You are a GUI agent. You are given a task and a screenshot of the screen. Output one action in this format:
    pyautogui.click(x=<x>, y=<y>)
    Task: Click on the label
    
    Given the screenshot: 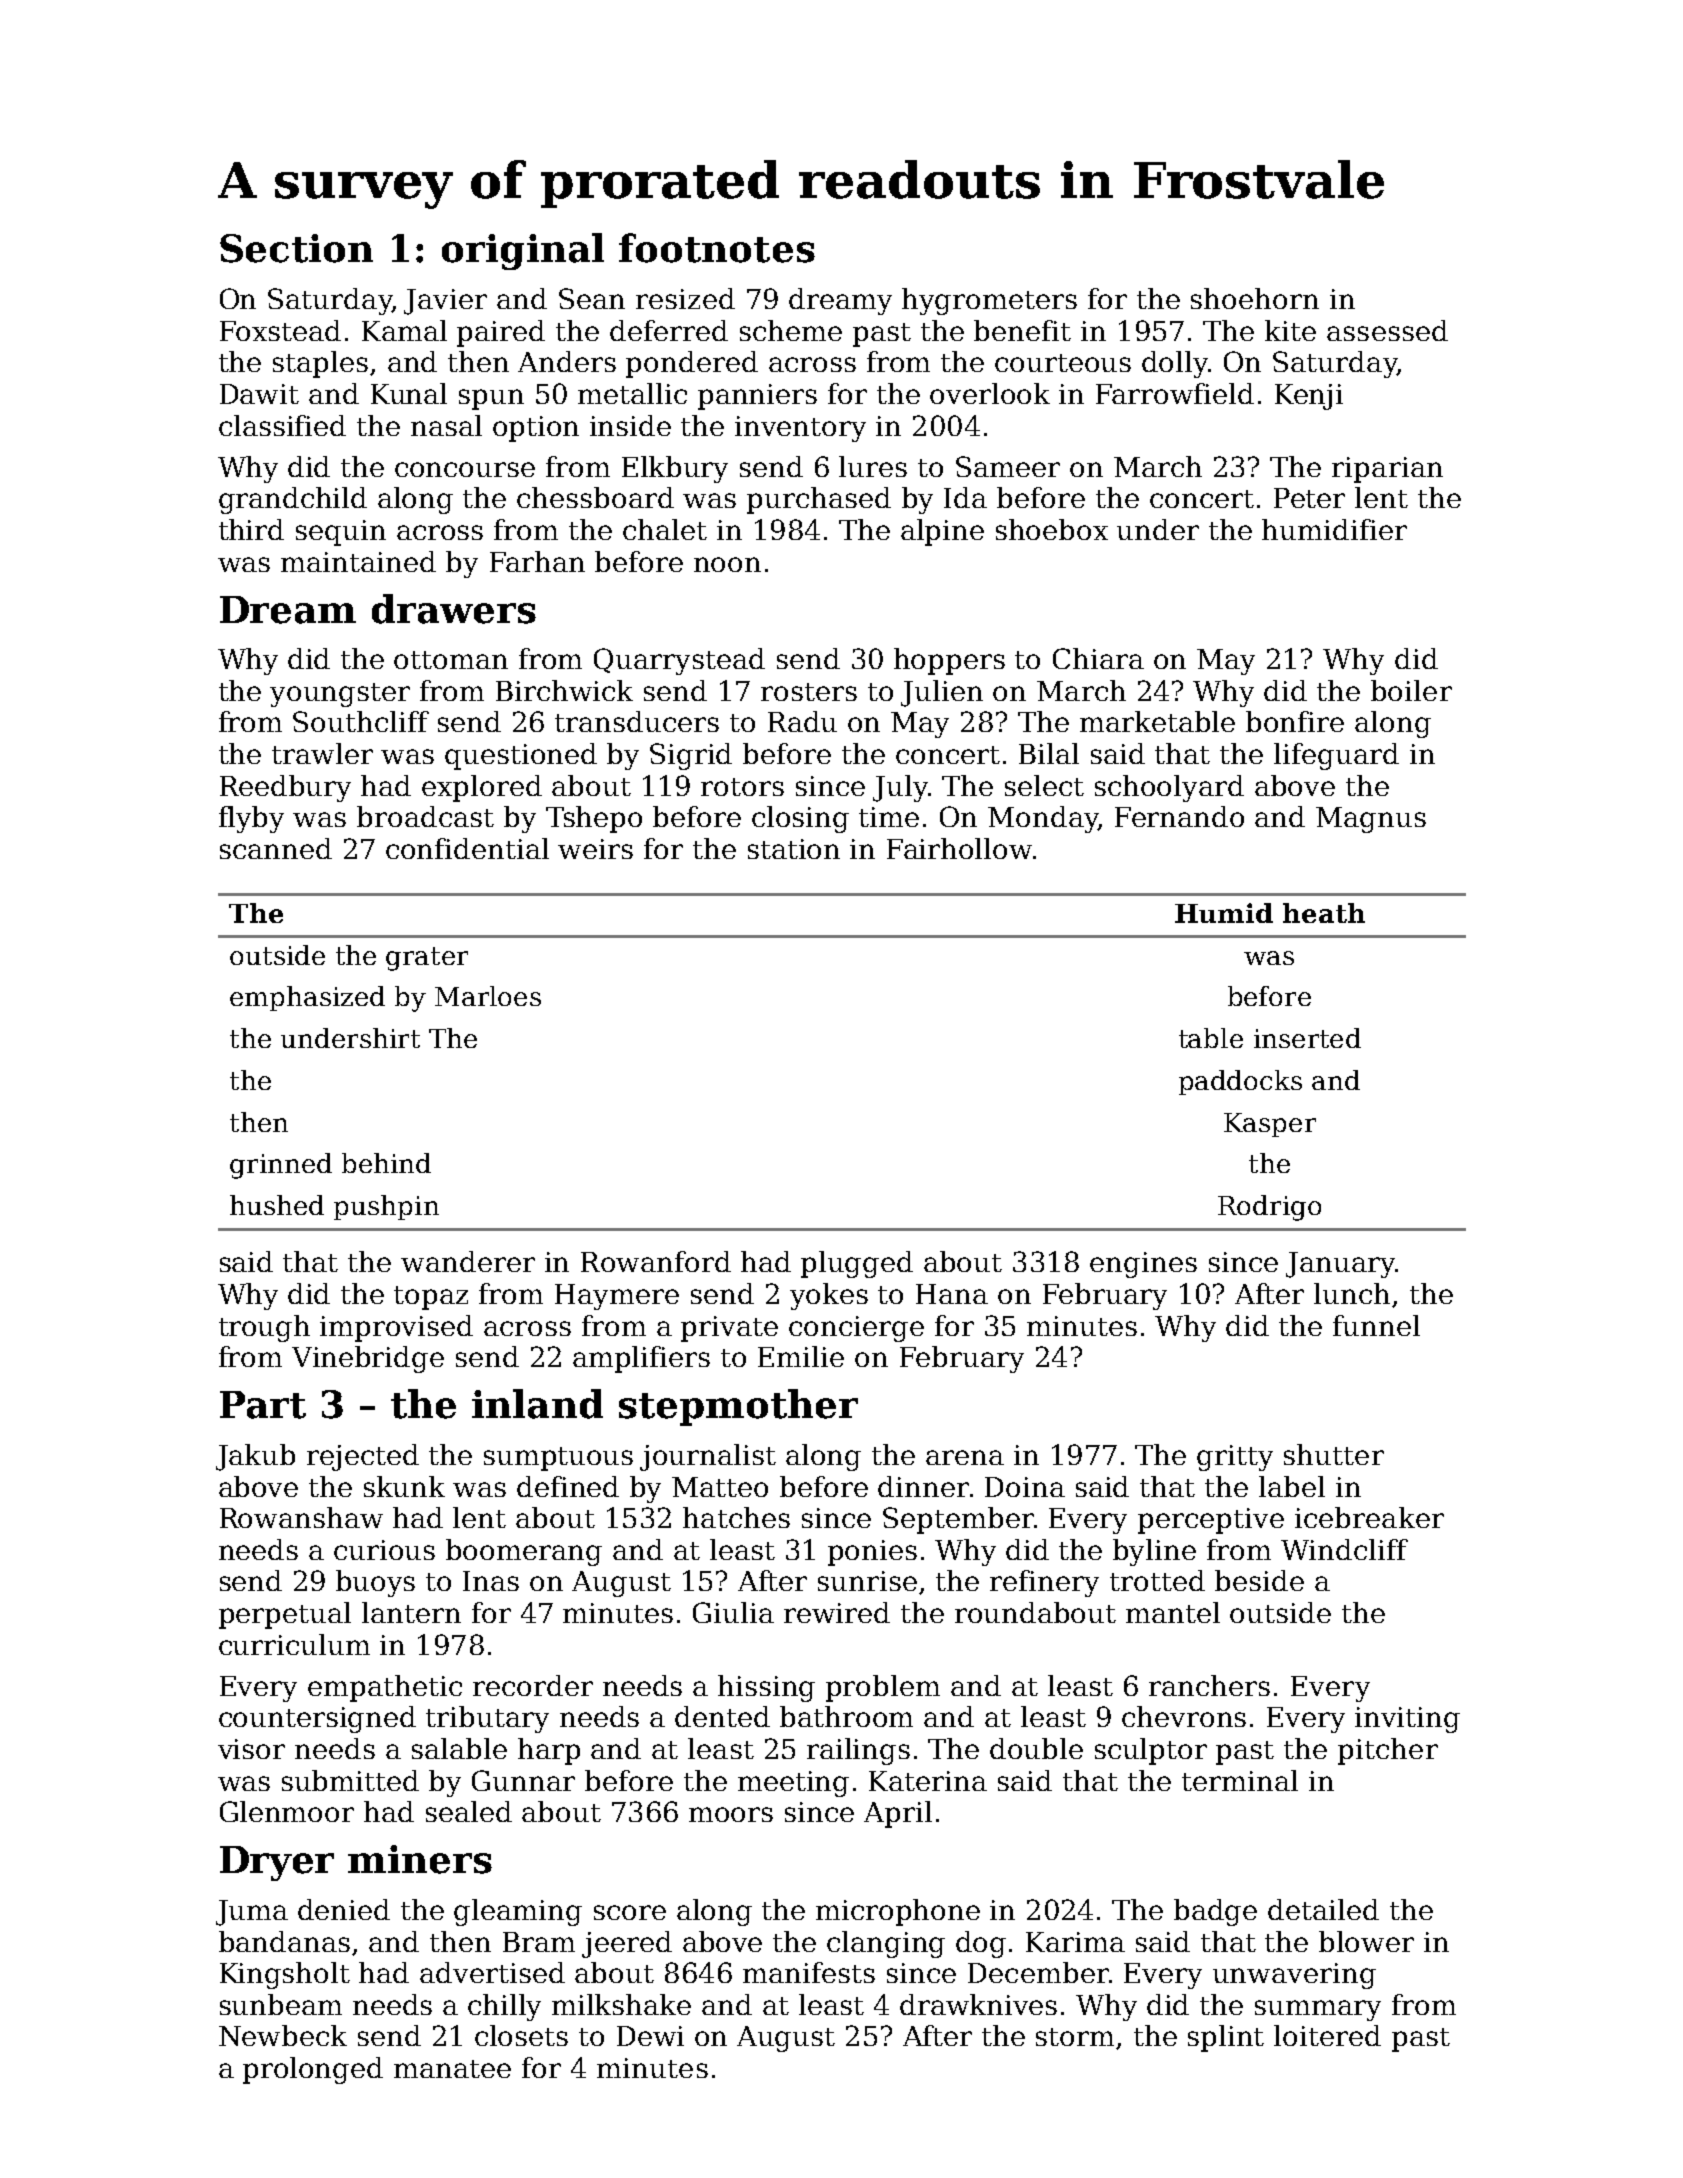 What is the action you would take?
    pyautogui.click(x=1292, y=1486)
